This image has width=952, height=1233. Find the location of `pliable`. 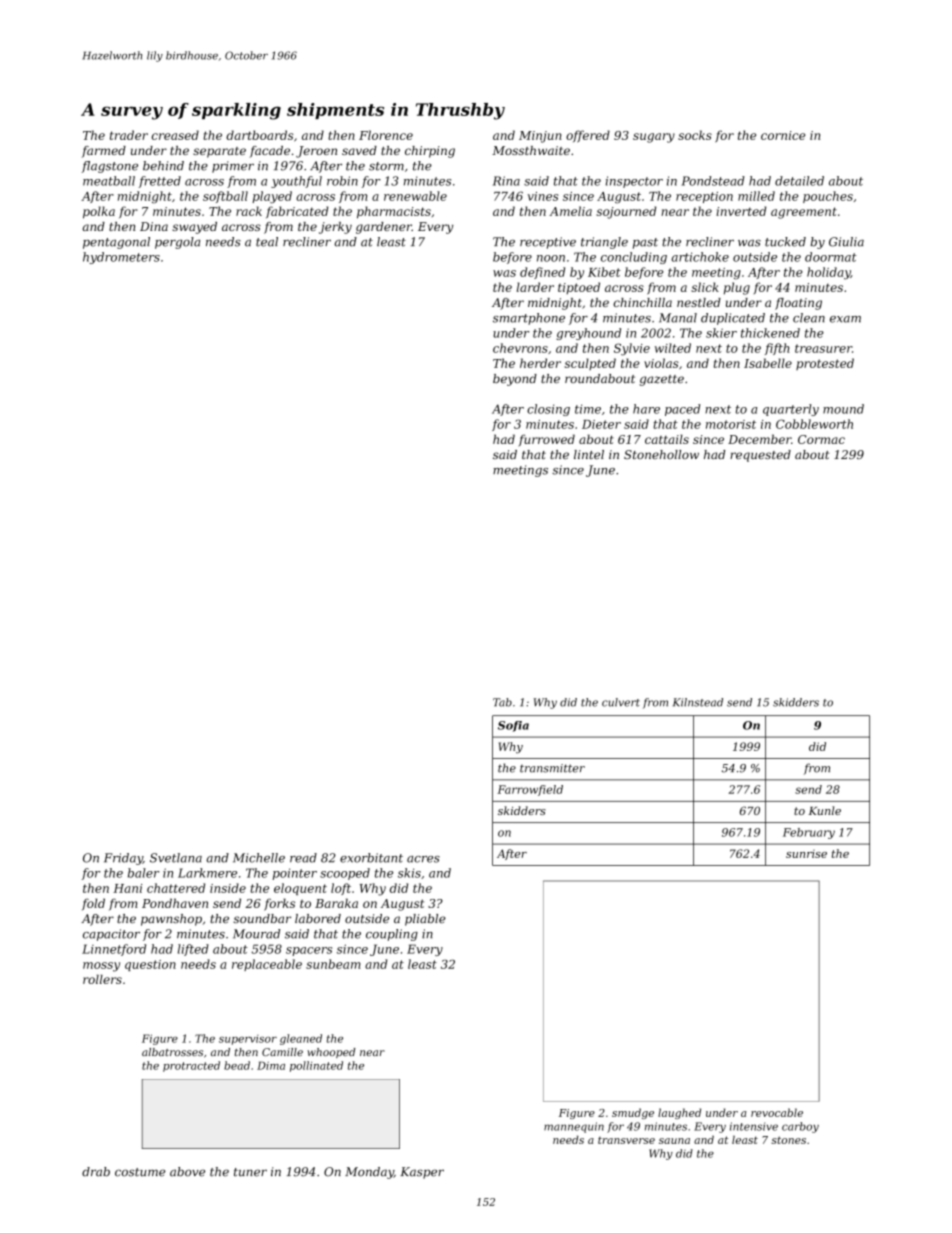

pliable is located at coordinates (425, 920).
